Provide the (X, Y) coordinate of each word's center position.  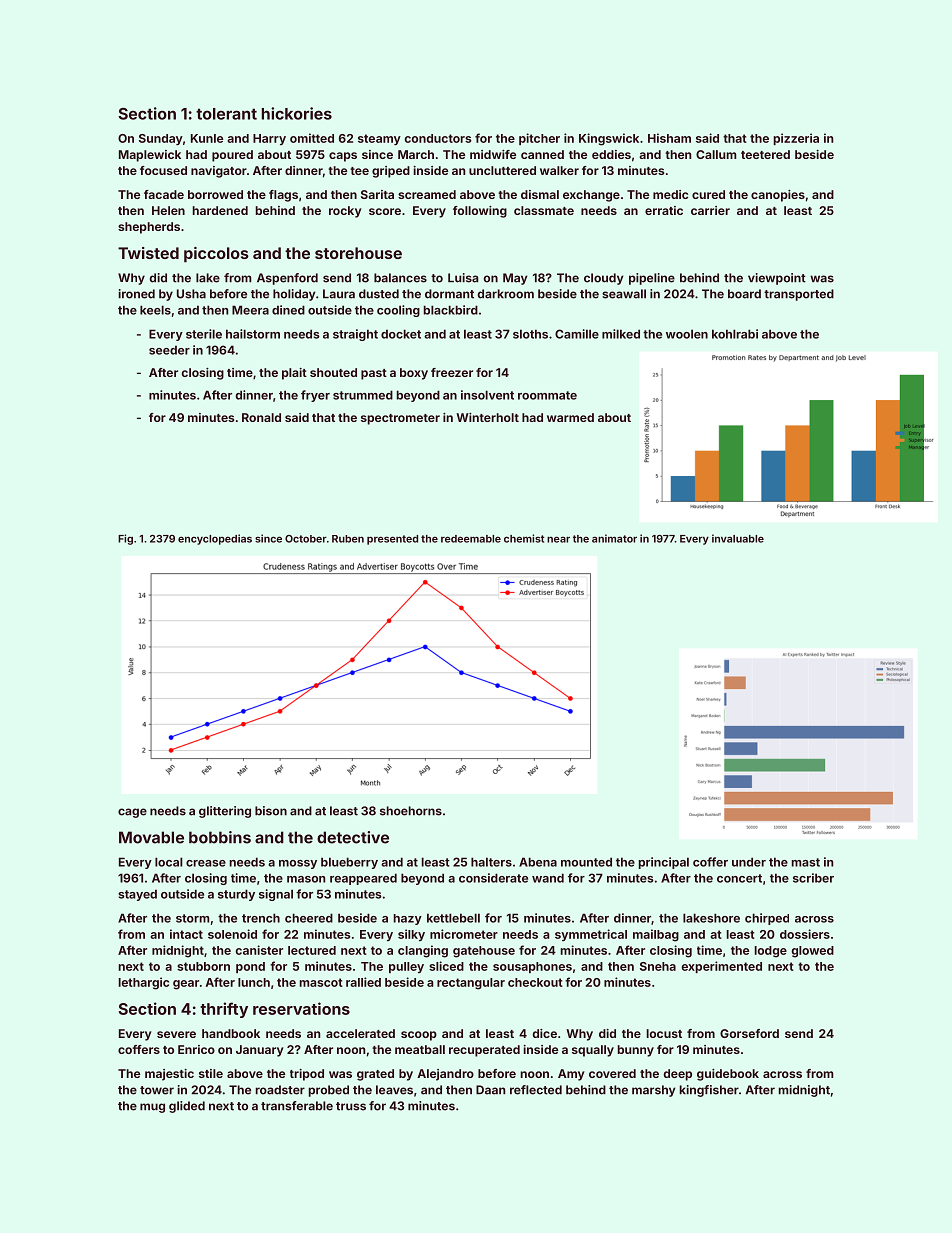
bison (271, 811)
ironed (137, 294)
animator (614, 538)
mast (806, 862)
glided (187, 1107)
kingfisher (709, 1091)
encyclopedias (215, 539)
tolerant (226, 114)
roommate (547, 395)
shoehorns (411, 811)
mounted (586, 862)
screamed (427, 194)
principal (664, 863)
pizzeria (796, 139)
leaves (394, 1090)
